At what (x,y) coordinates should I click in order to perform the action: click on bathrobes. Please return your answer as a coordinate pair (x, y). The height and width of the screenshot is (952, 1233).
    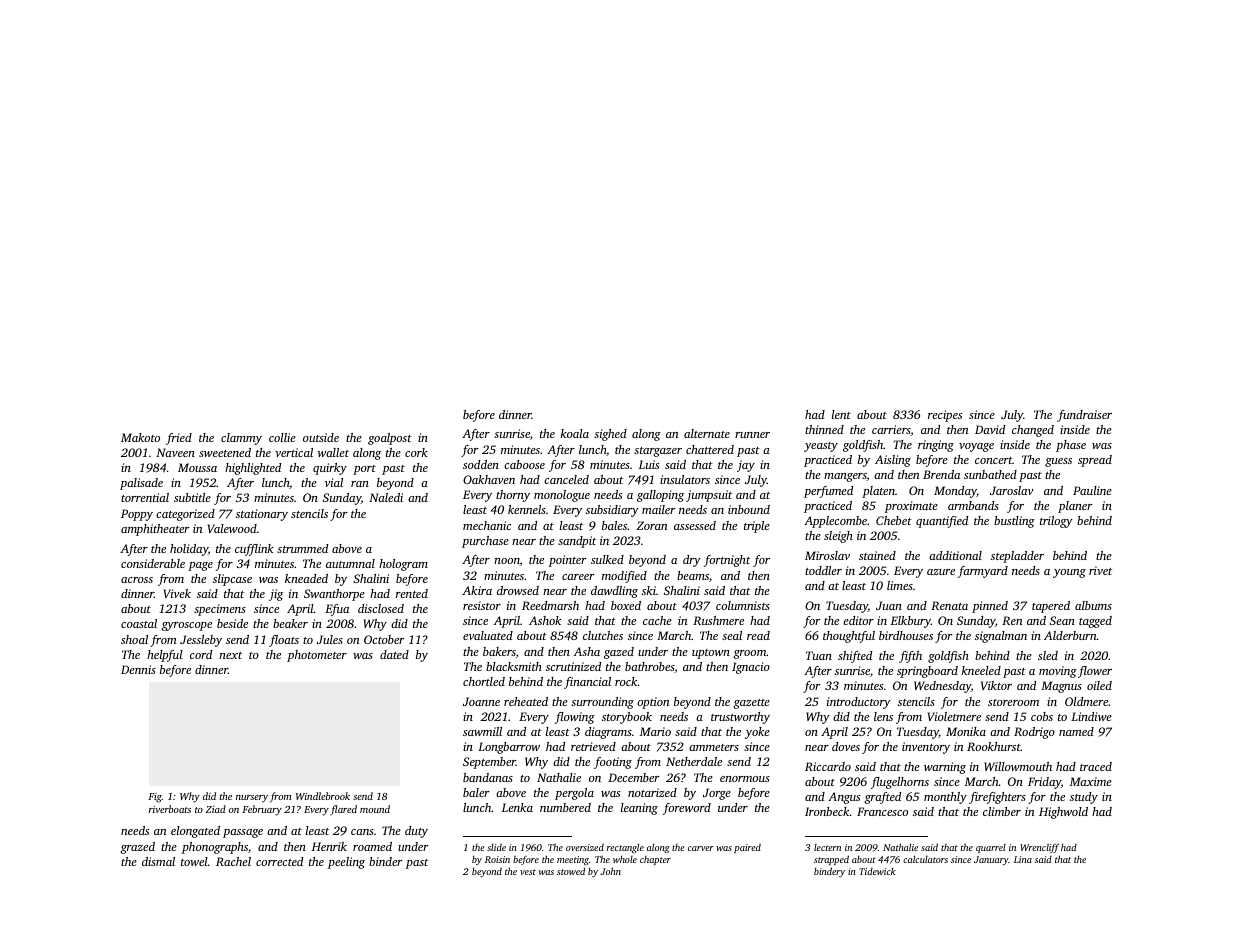
    Looking at the image, I should click on (650, 667).
